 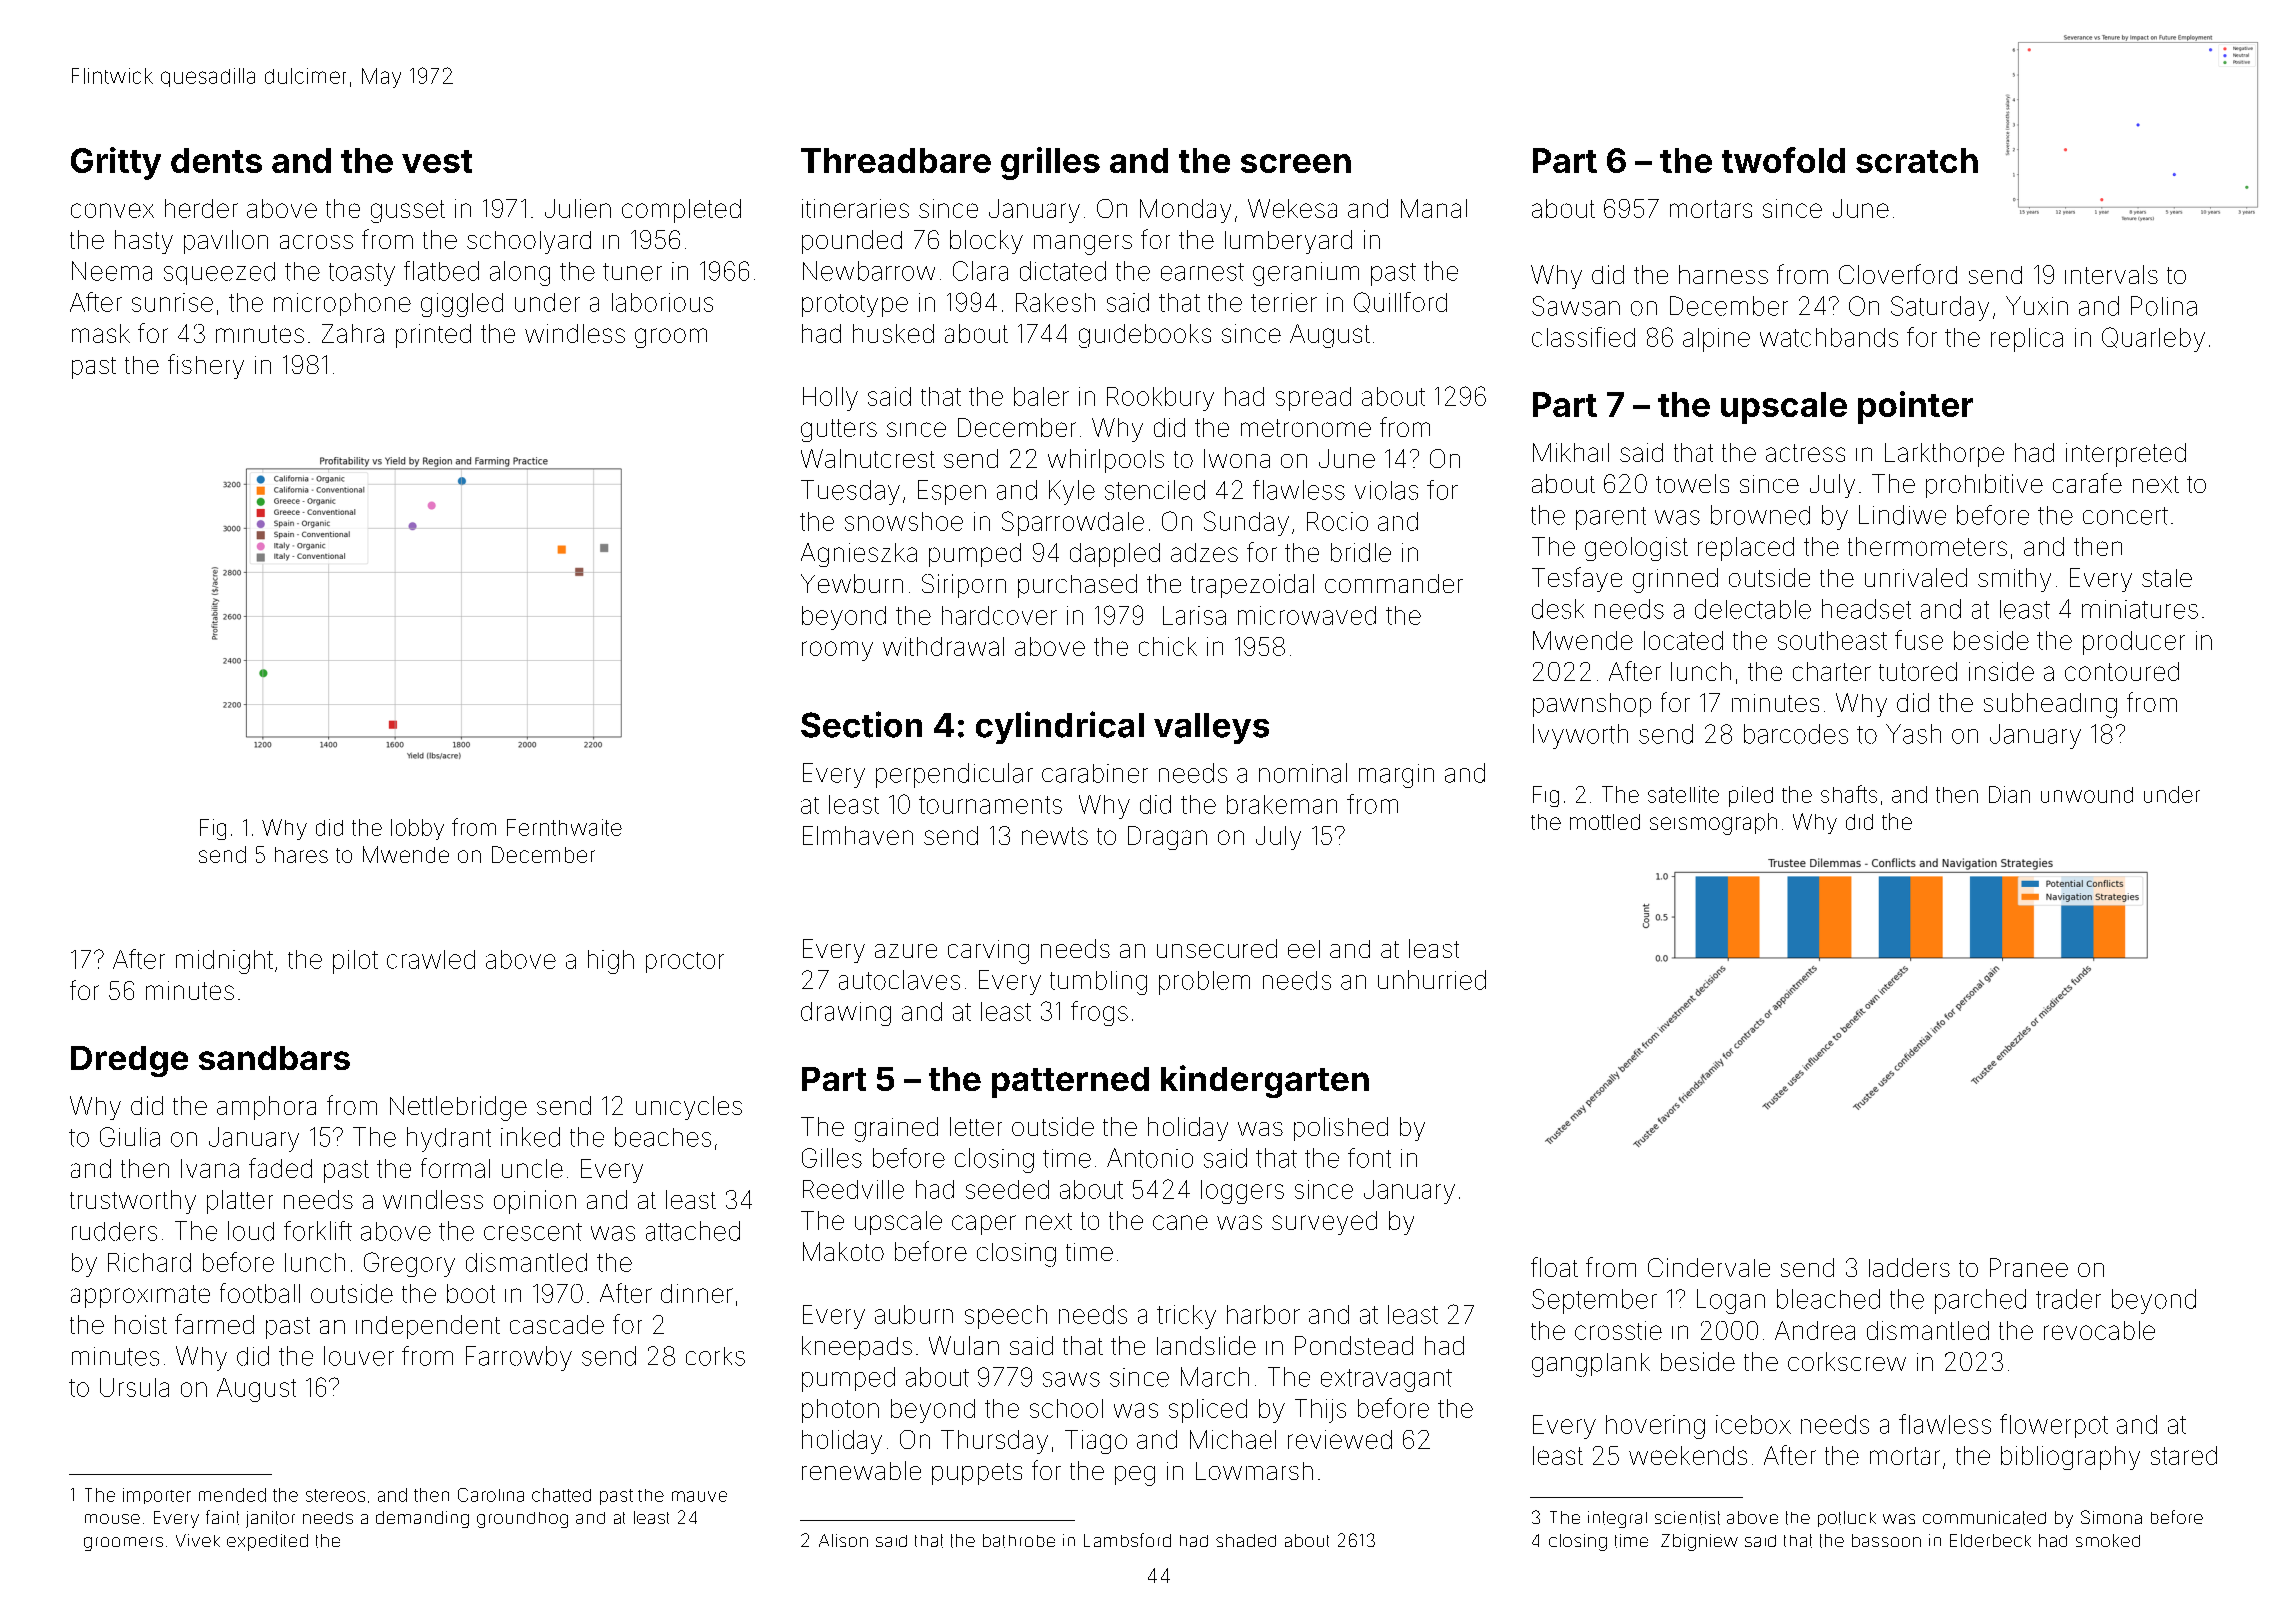 I want to click on Section, so click(x=861, y=724).
